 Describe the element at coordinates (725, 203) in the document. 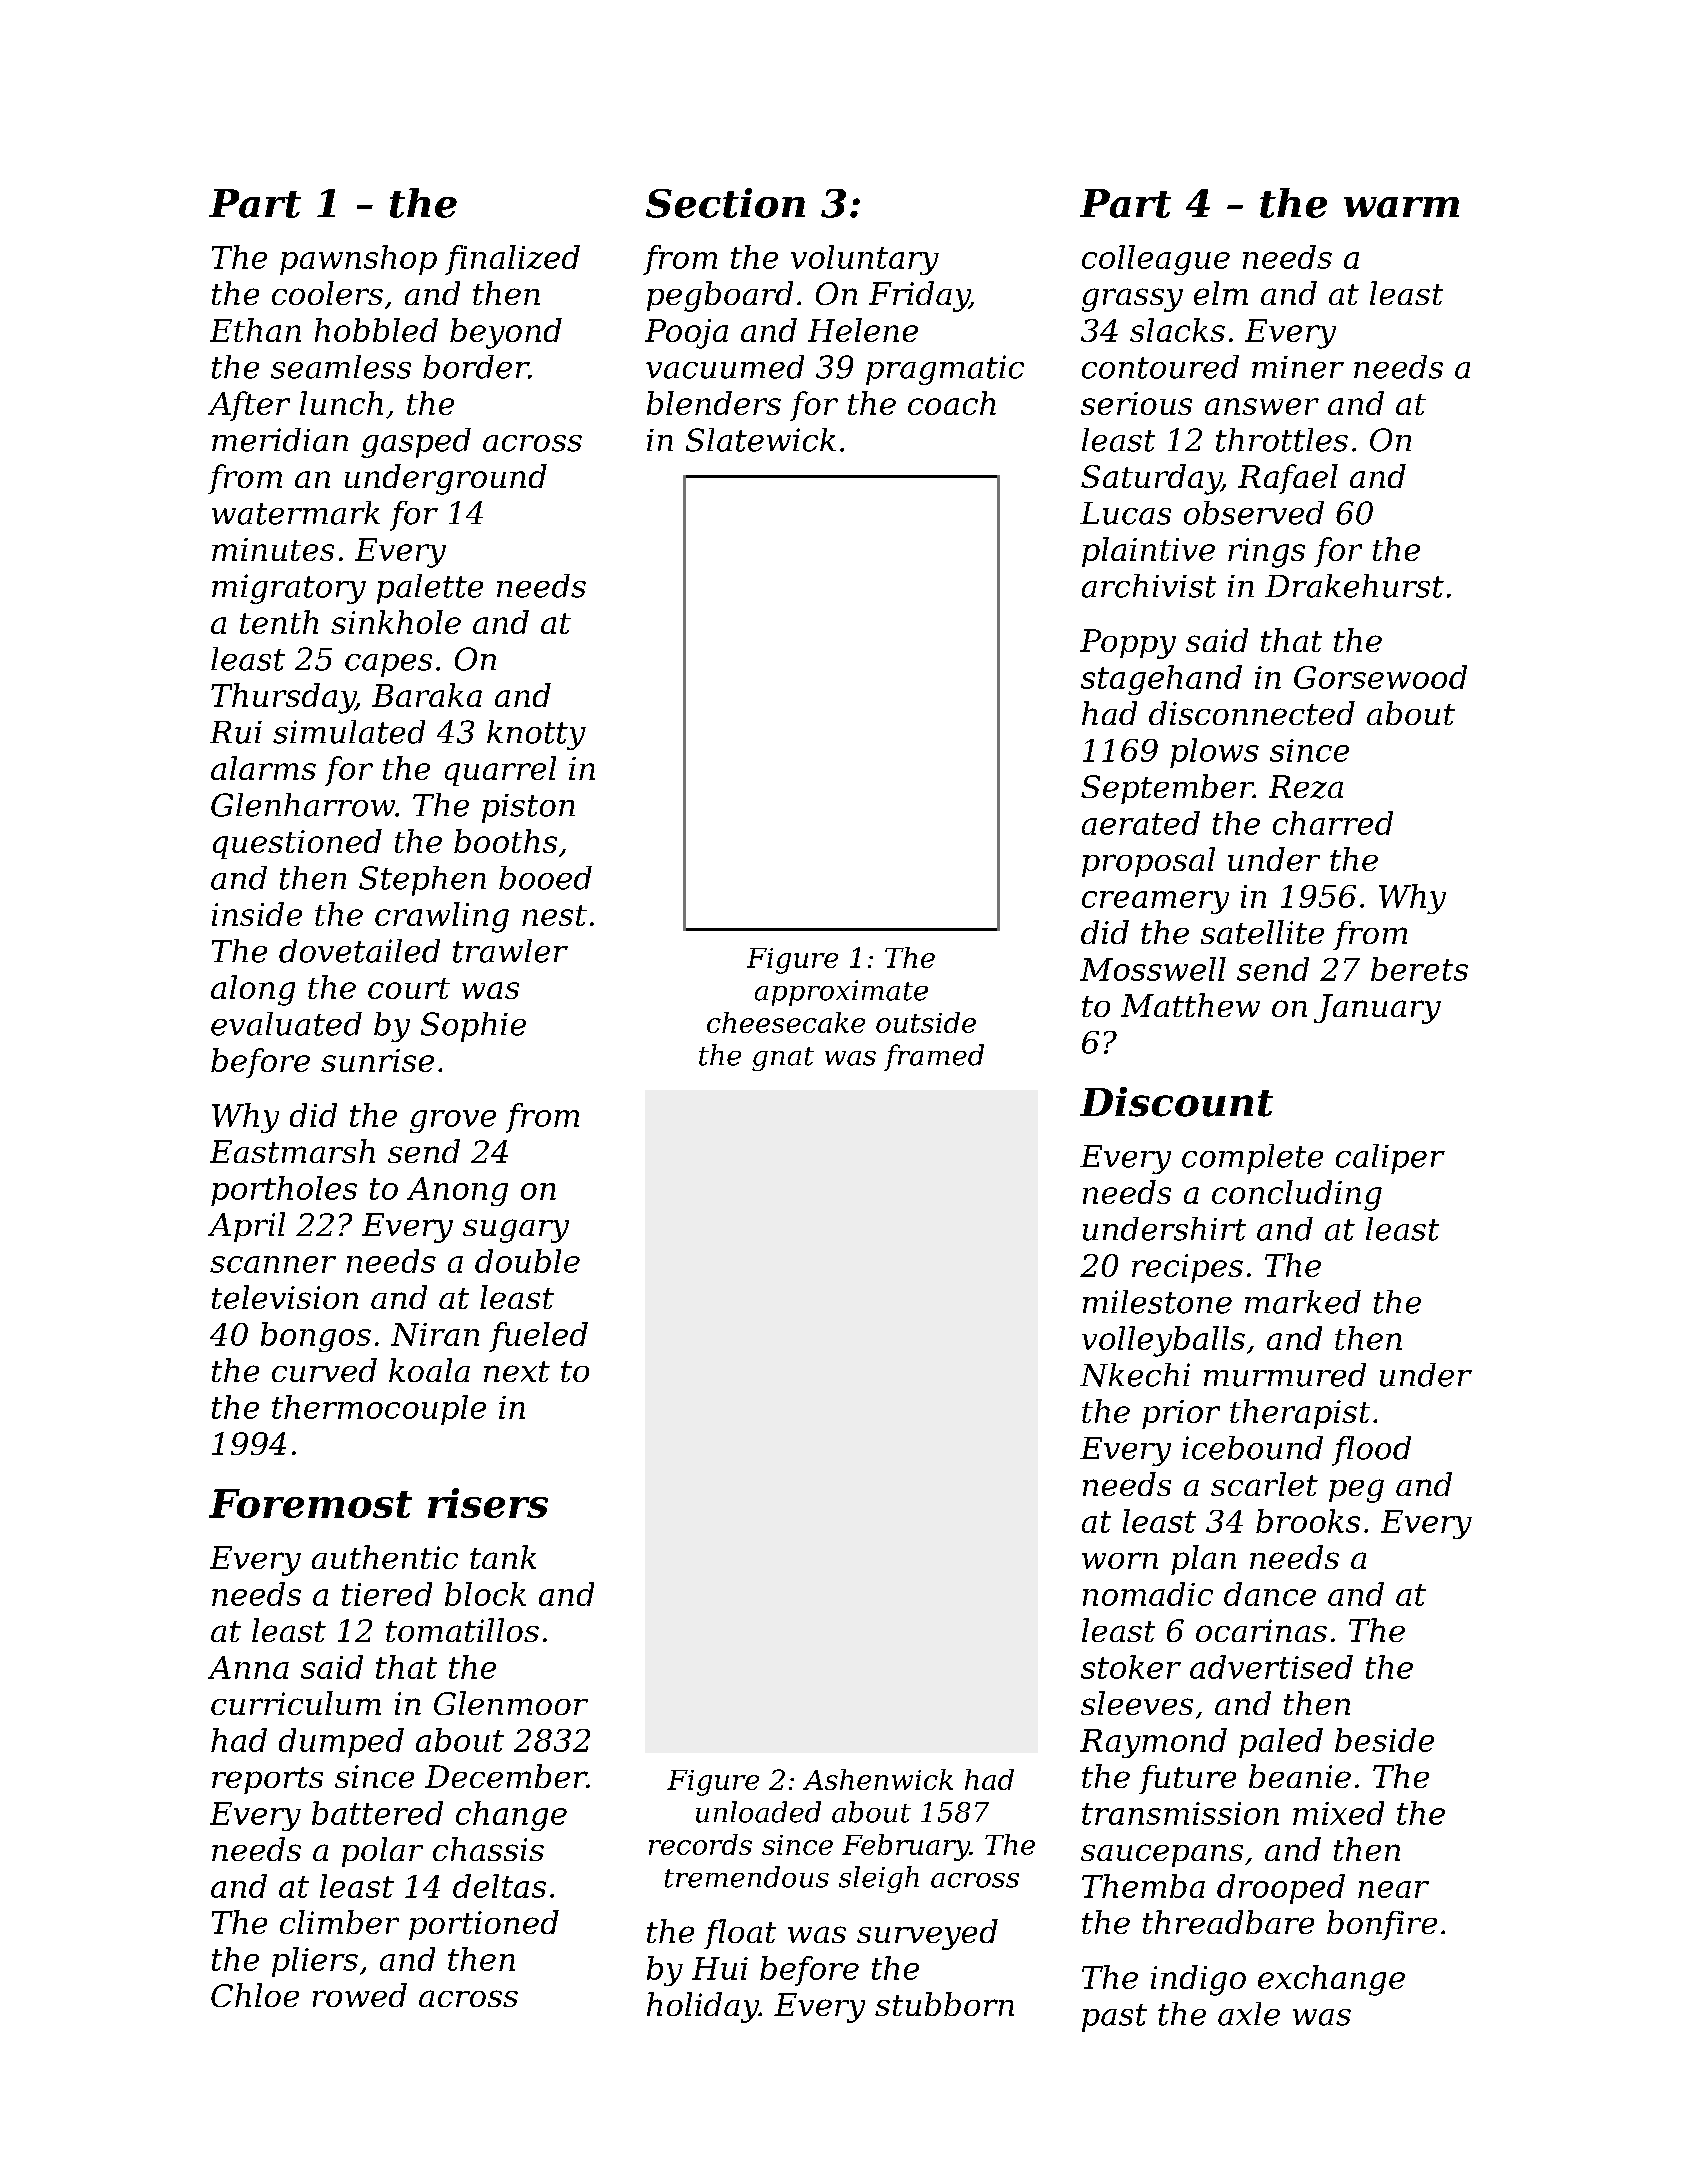

I see `Section` at that location.
